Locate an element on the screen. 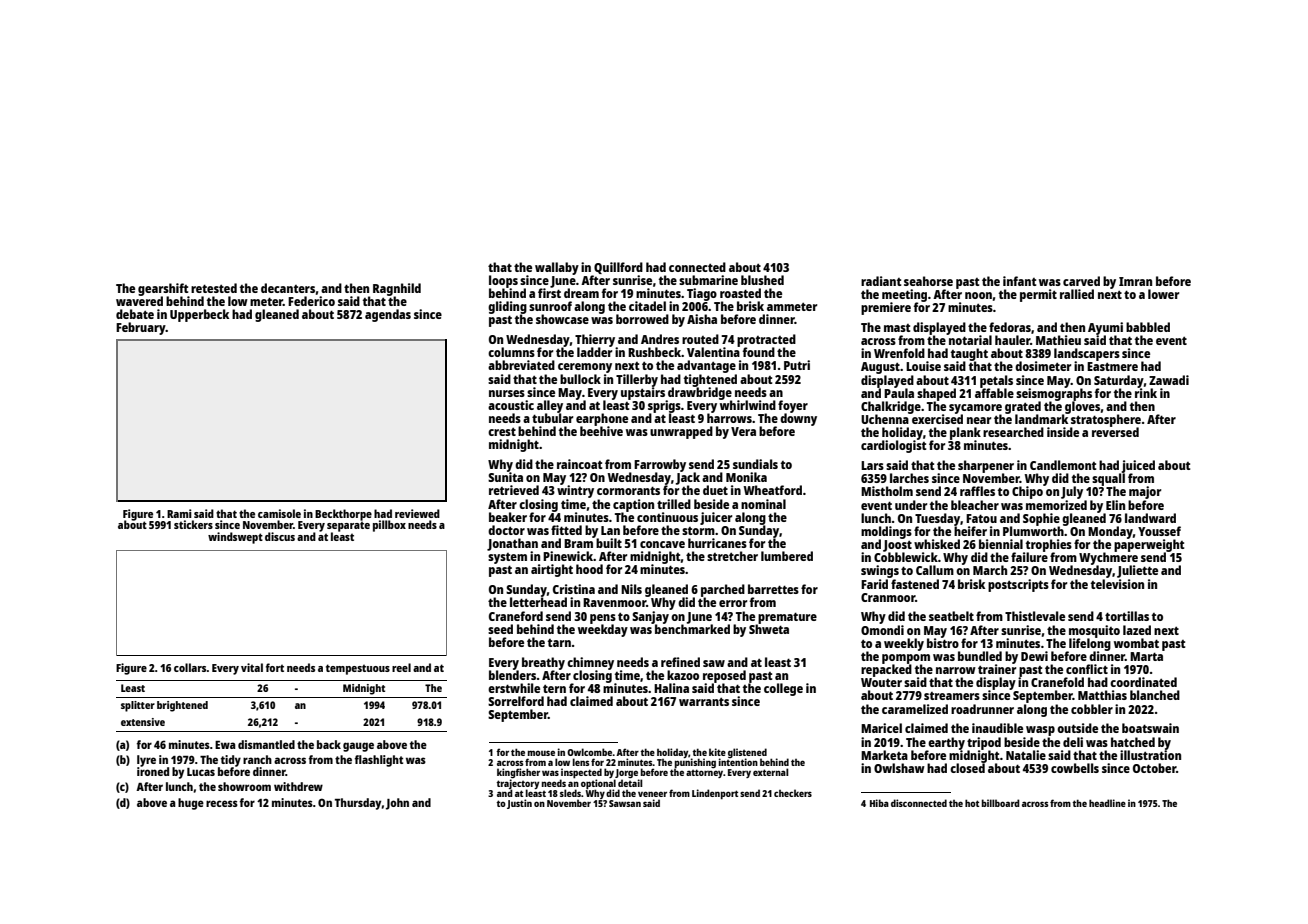  earthy is located at coordinates (946, 743).
